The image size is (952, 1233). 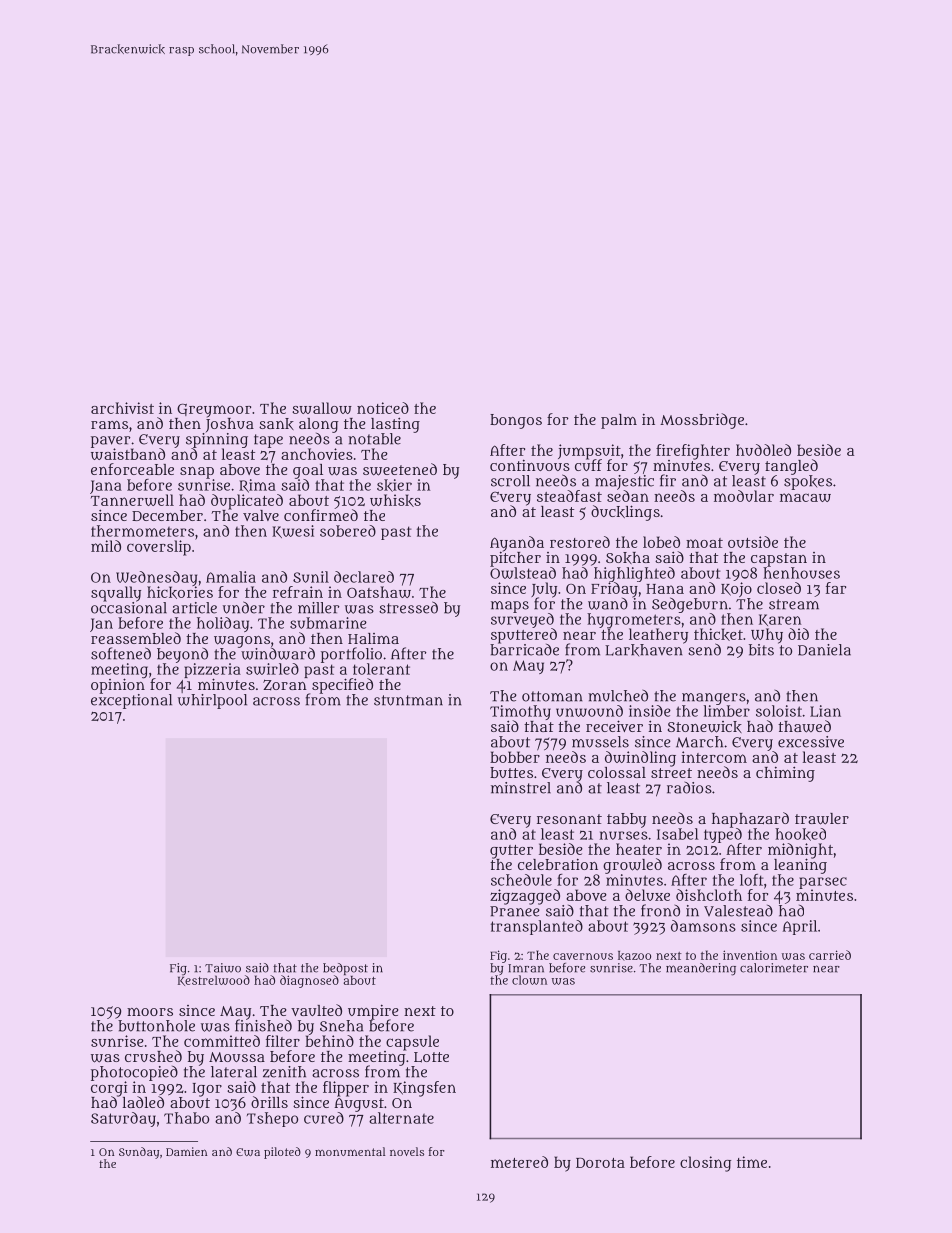 I want to click on haphazard, so click(x=750, y=820).
